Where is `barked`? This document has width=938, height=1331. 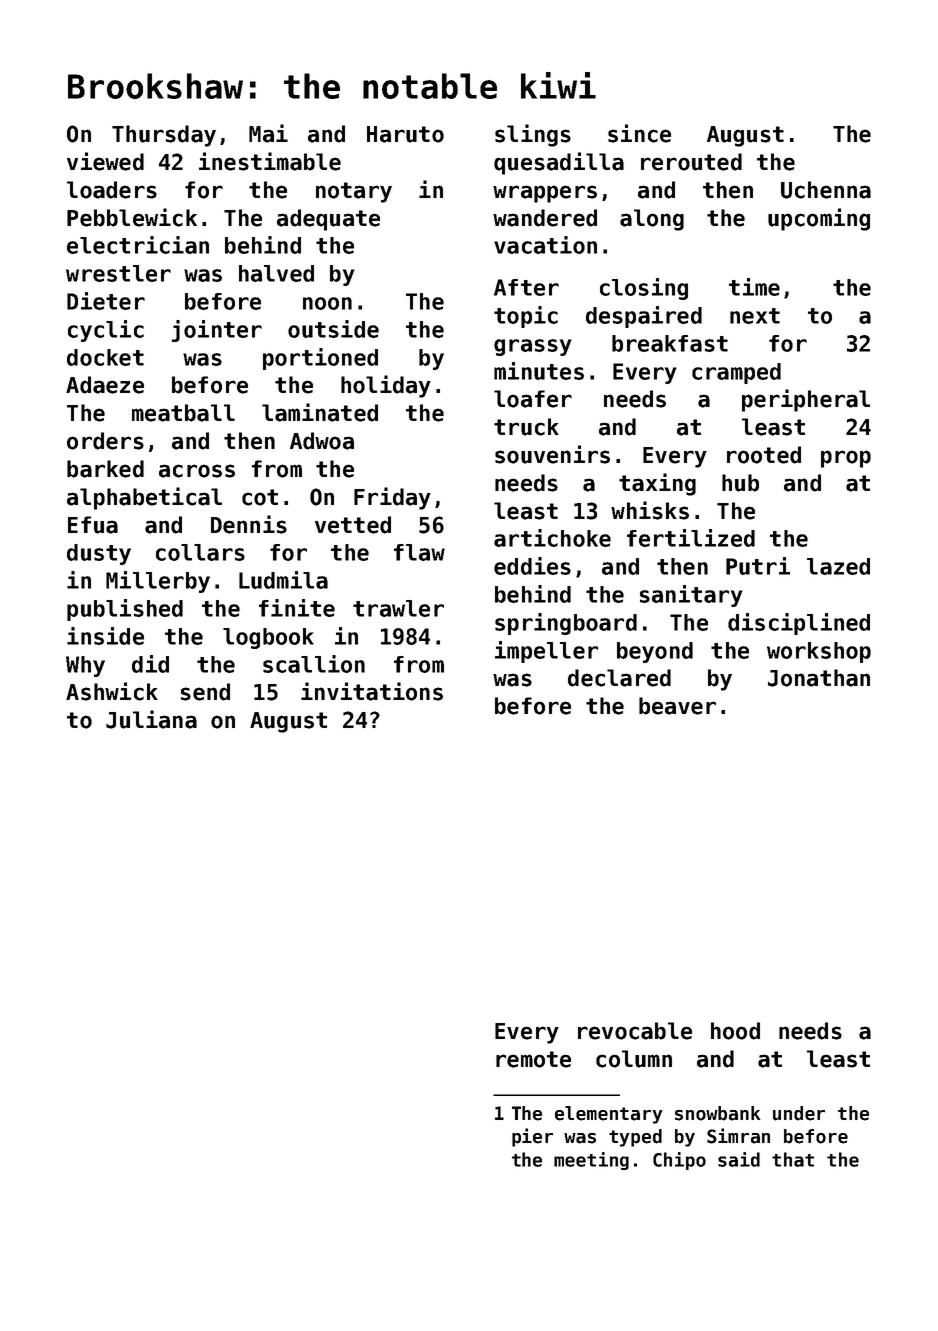 barked is located at coordinates (105, 469).
